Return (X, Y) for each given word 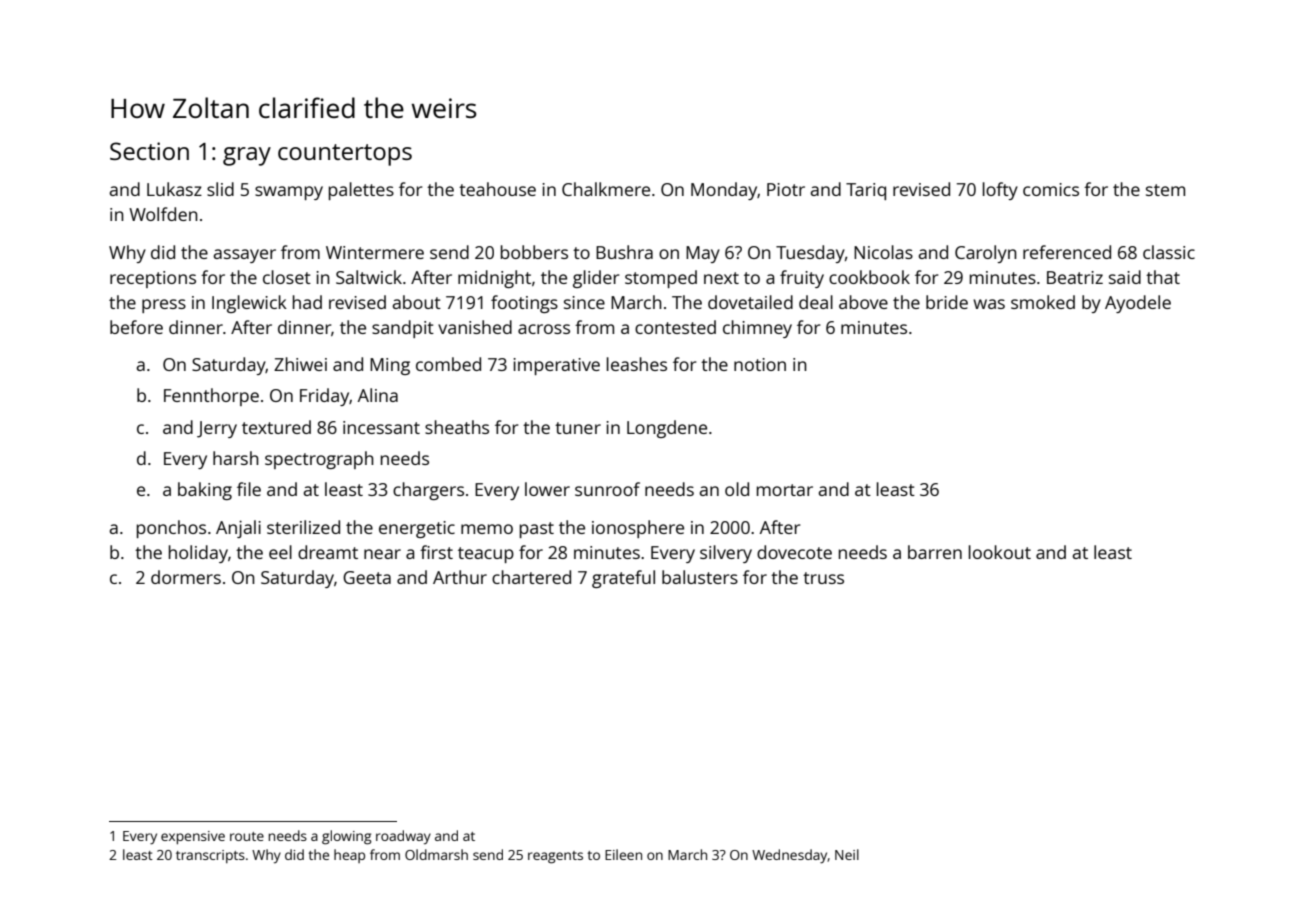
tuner (578, 428)
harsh (236, 458)
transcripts (210, 856)
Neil (847, 854)
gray (247, 156)
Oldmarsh (436, 854)
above (863, 302)
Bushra (624, 252)
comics (1051, 189)
